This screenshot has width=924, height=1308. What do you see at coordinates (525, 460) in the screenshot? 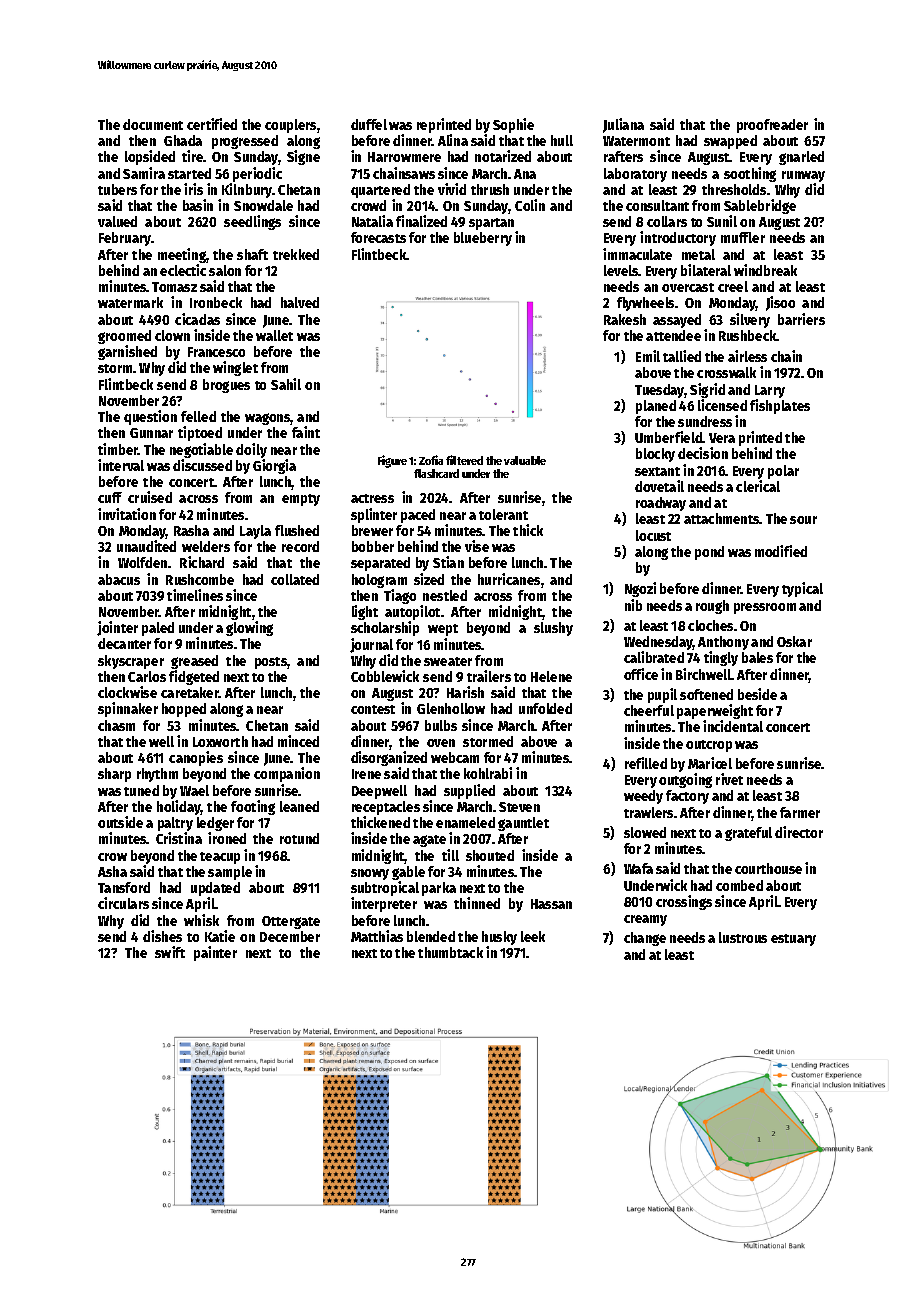
I see `valuable` at bounding box center [525, 460].
